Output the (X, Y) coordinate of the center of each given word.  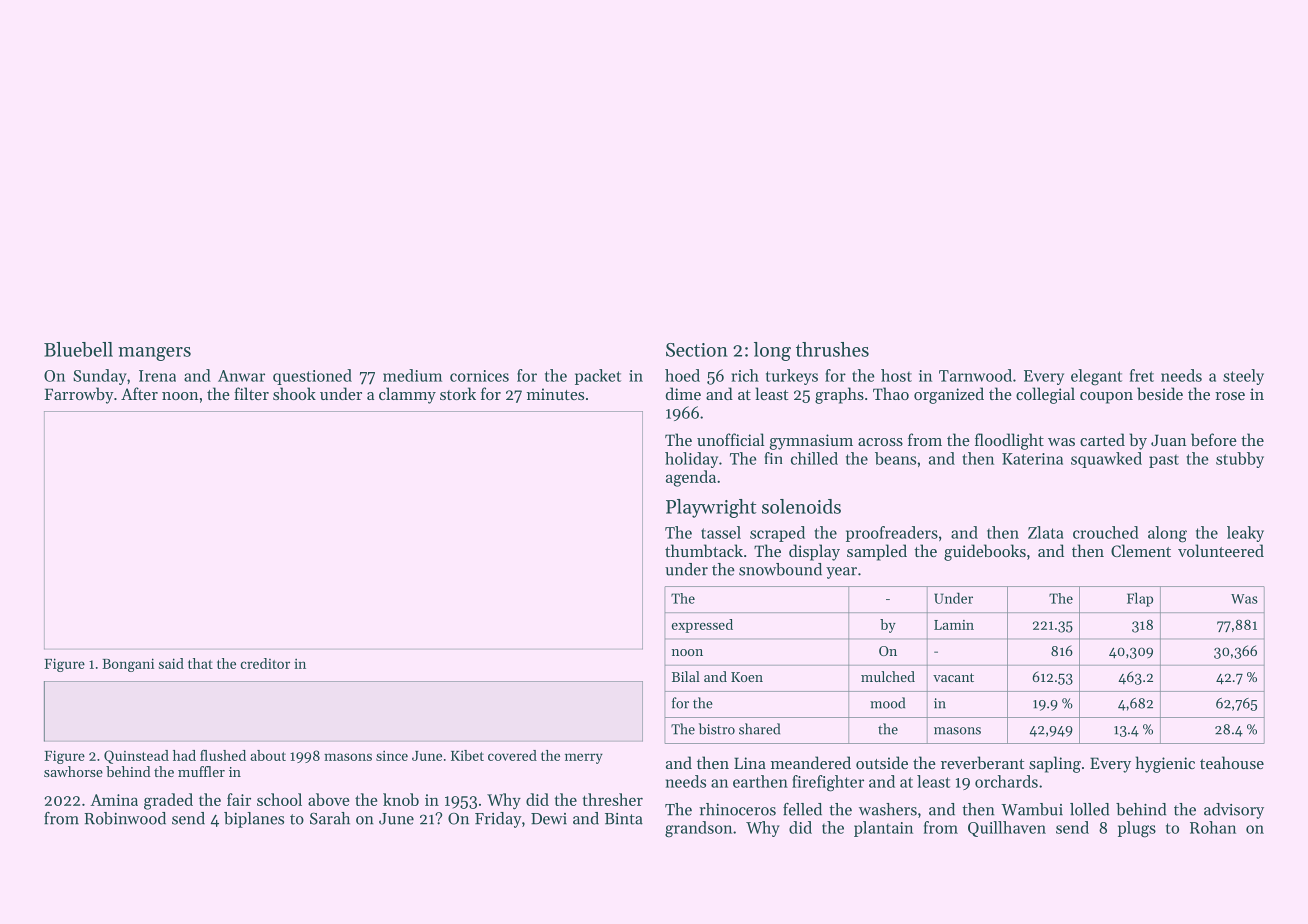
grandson (698, 829)
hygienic (1165, 764)
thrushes (832, 349)
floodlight (1009, 441)
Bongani (128, 665)
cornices (479, 376)
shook (294, 393)
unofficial (730, 439)
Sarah (330, 818)
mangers (154, 354)
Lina (750, 763)
